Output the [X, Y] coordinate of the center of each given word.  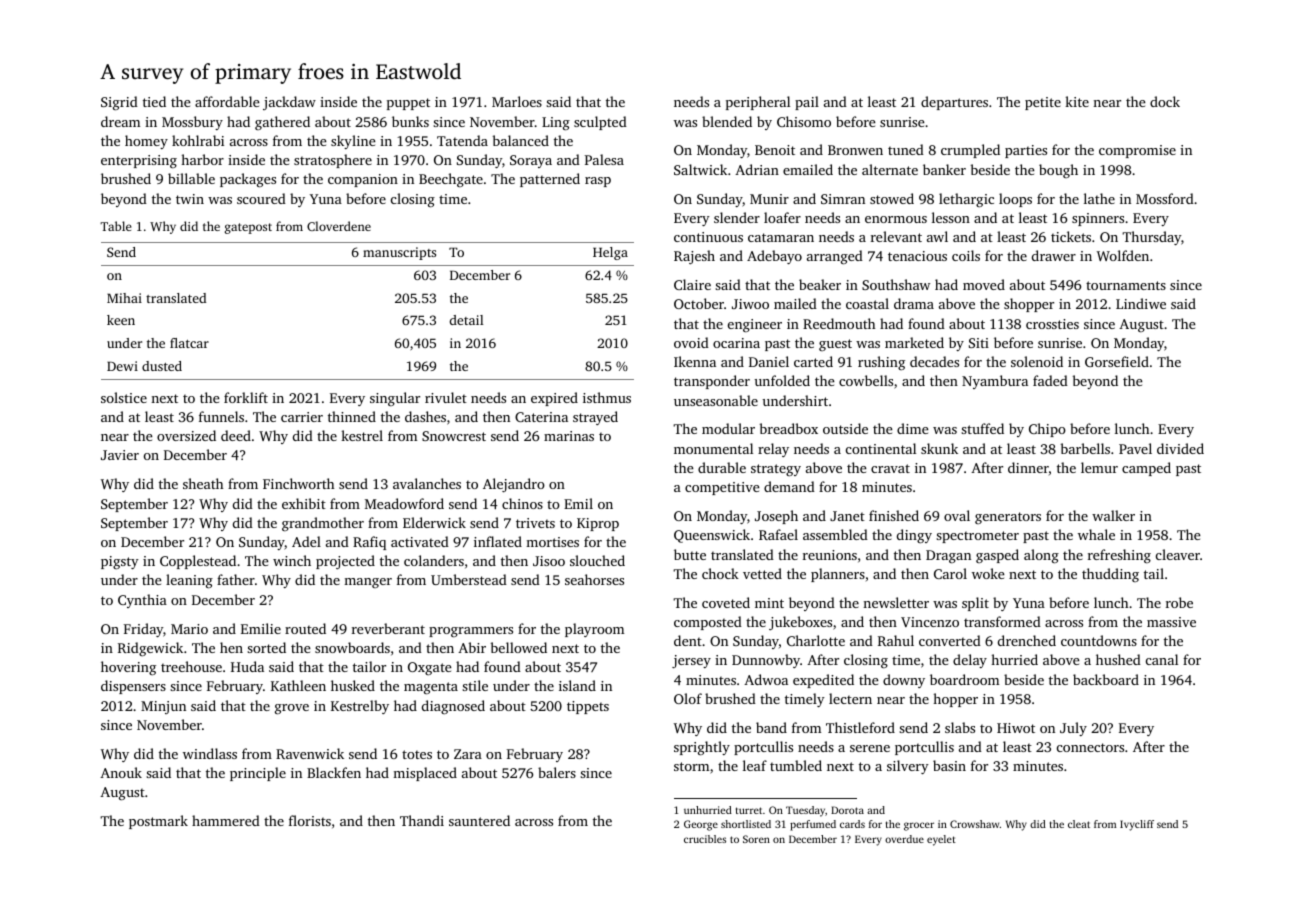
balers [557, 772]
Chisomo [804, 121]
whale [1096, 534]
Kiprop [598, 524]
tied [154, 101]
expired [554, 399]
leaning [189, 581]
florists [310, 820]
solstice [124, 397]
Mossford [1165, 198]
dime [913, 428]
